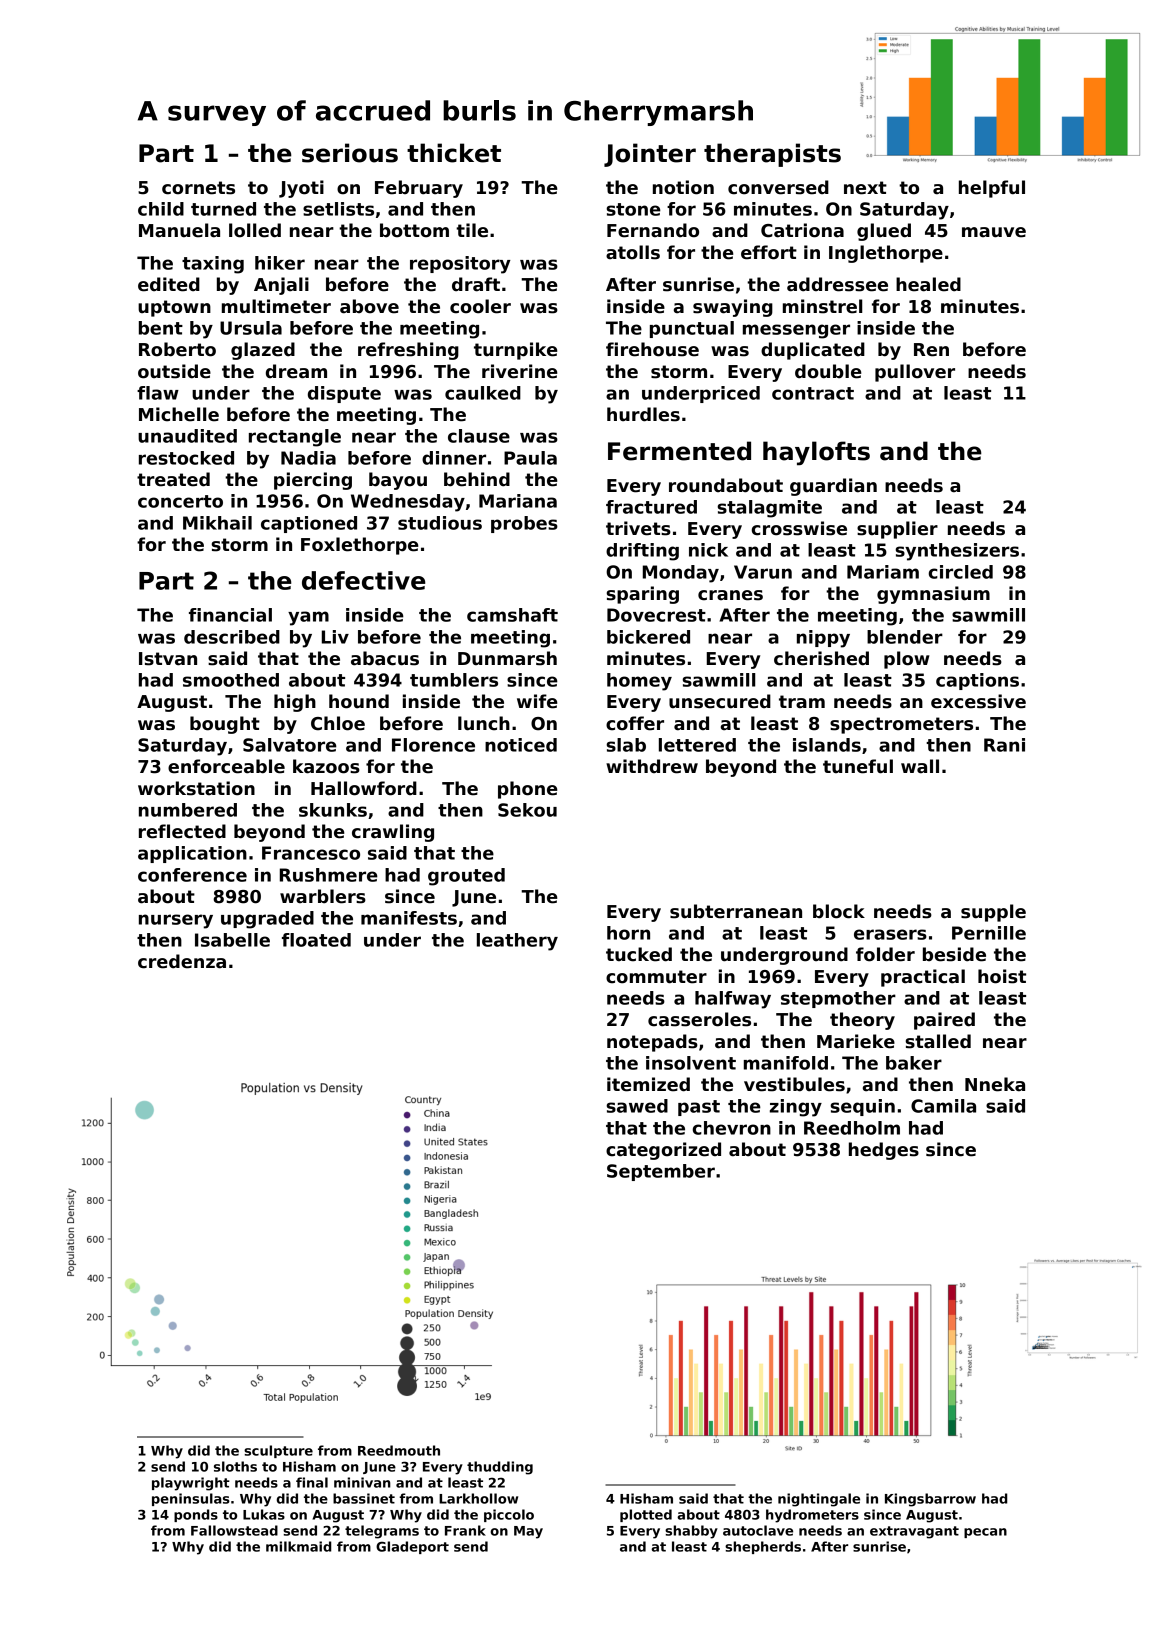 This page has height=1646, width=1164. Describe the element at coordinates (399, 1450) in the page. I see `Reedmouth` at that location.
